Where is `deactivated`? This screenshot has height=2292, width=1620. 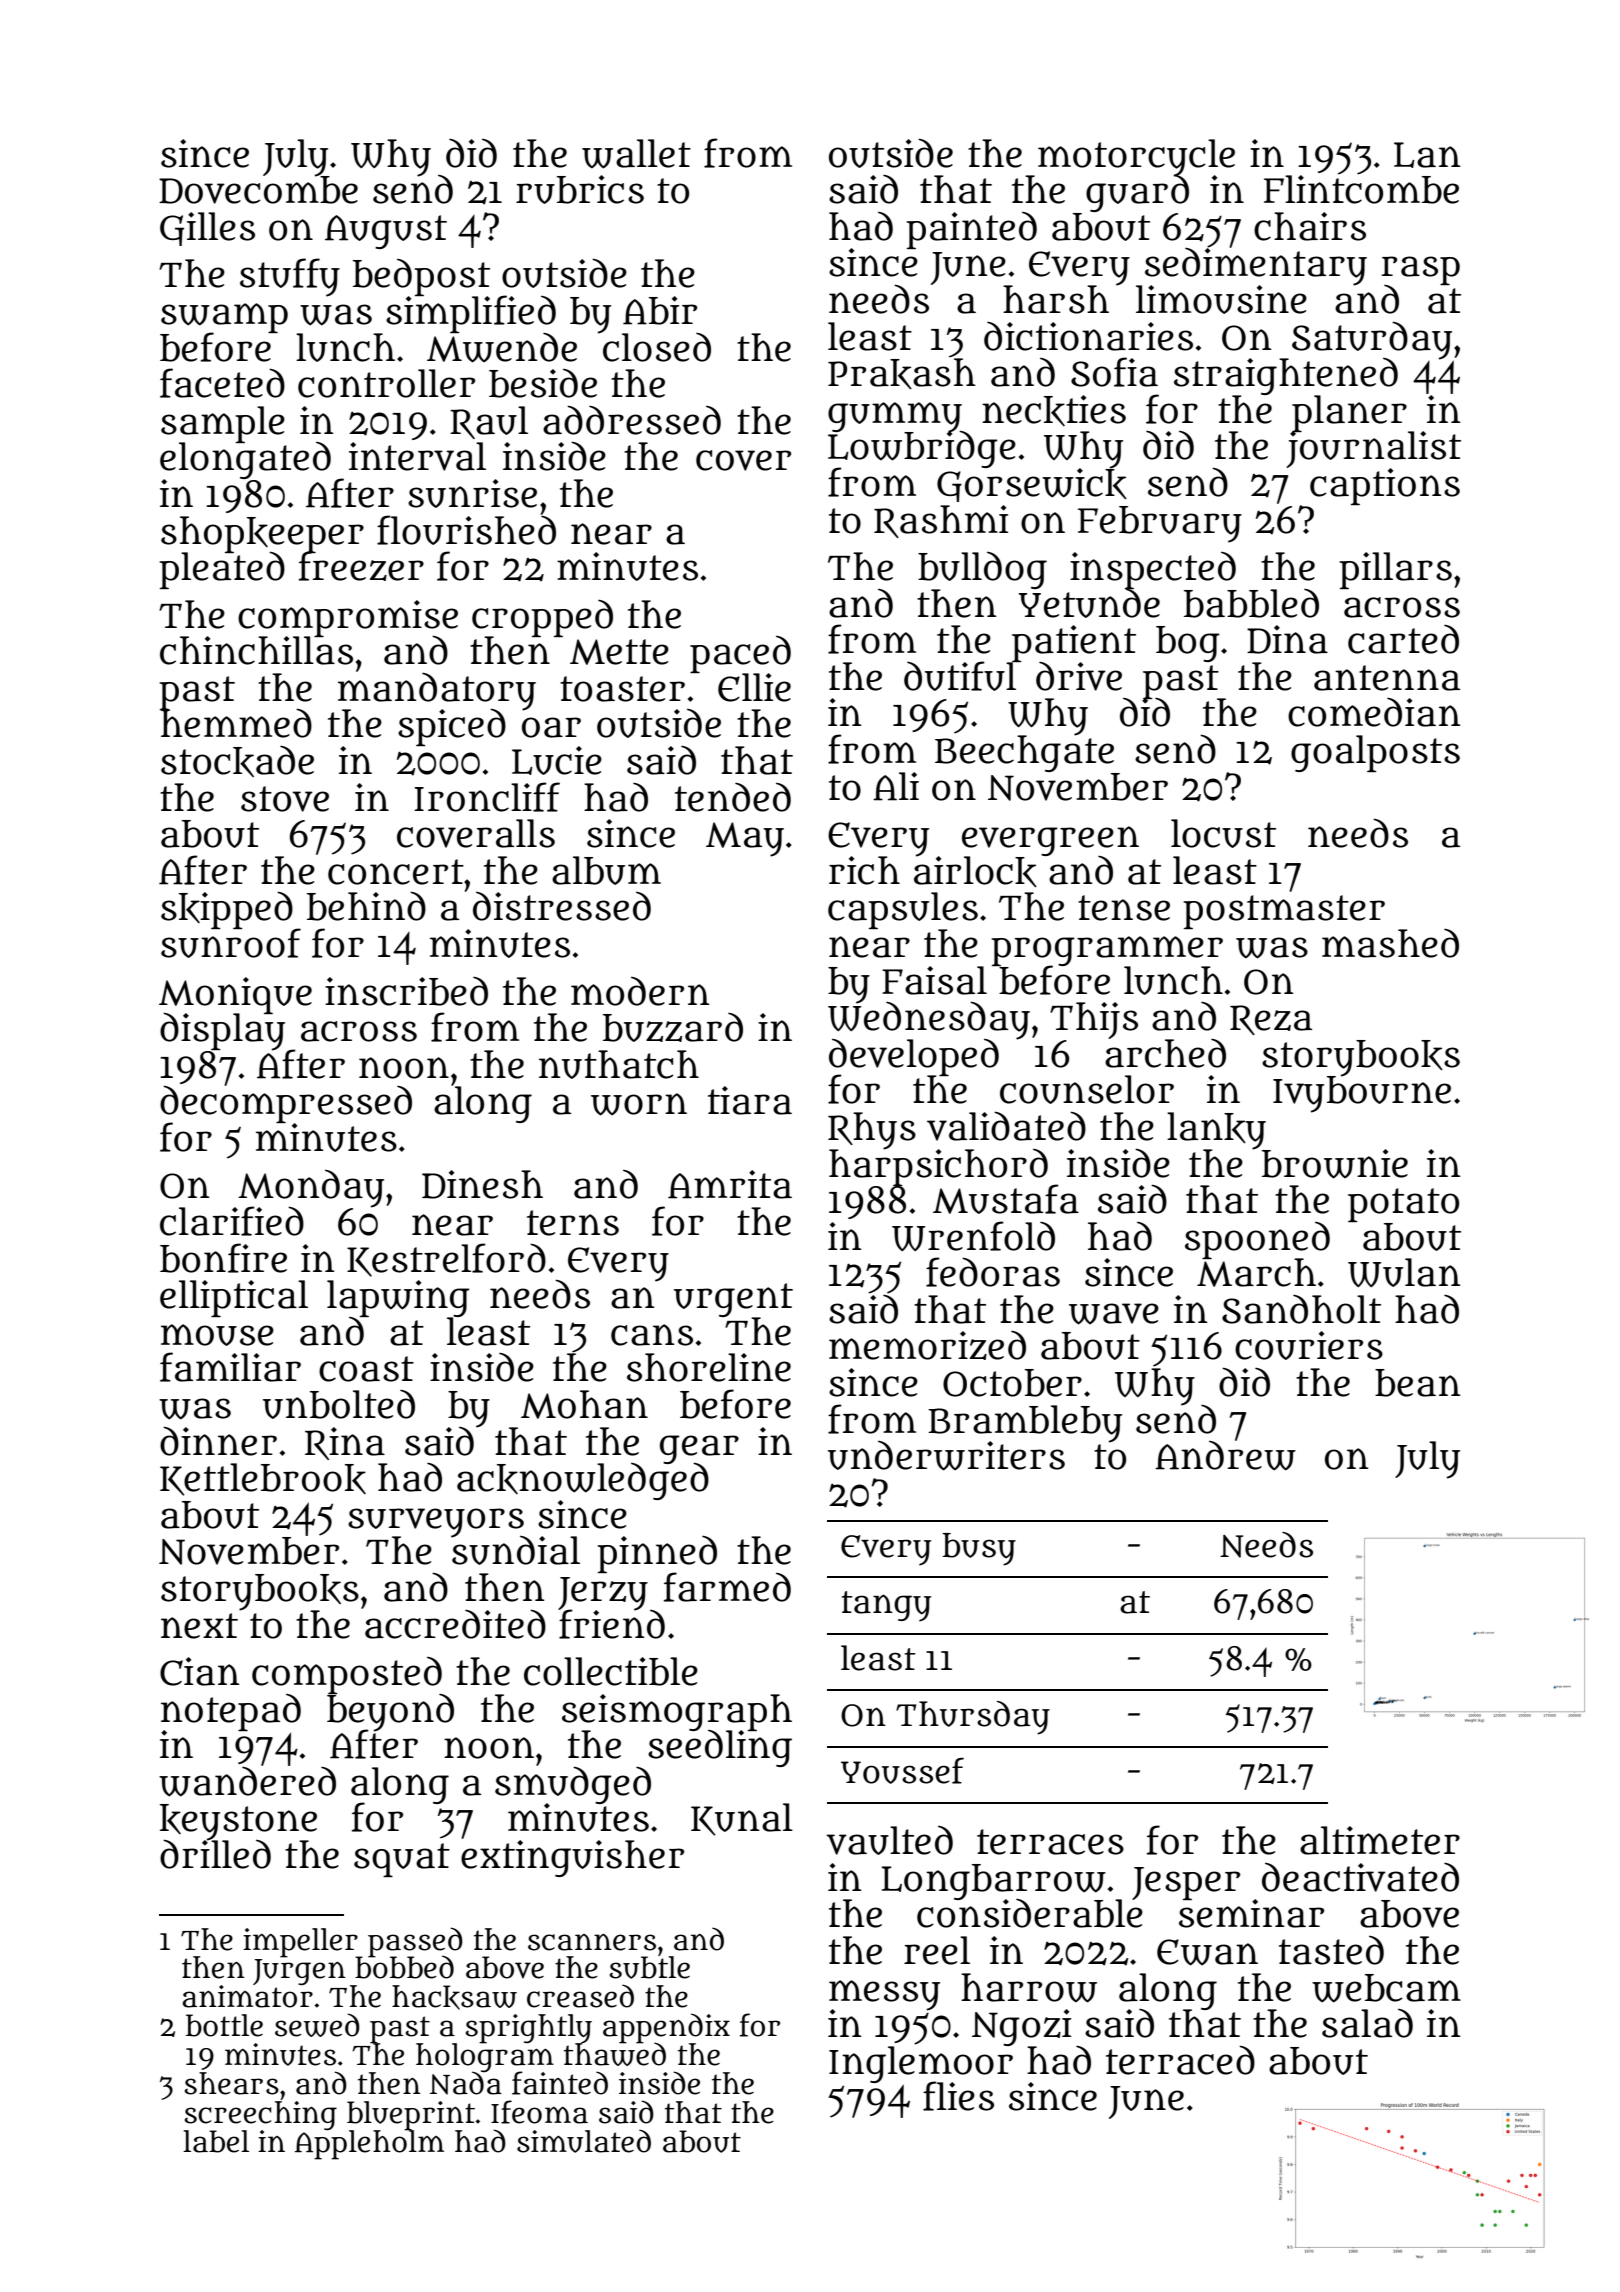
deactivated is located at coordinates (1360, 1877).
